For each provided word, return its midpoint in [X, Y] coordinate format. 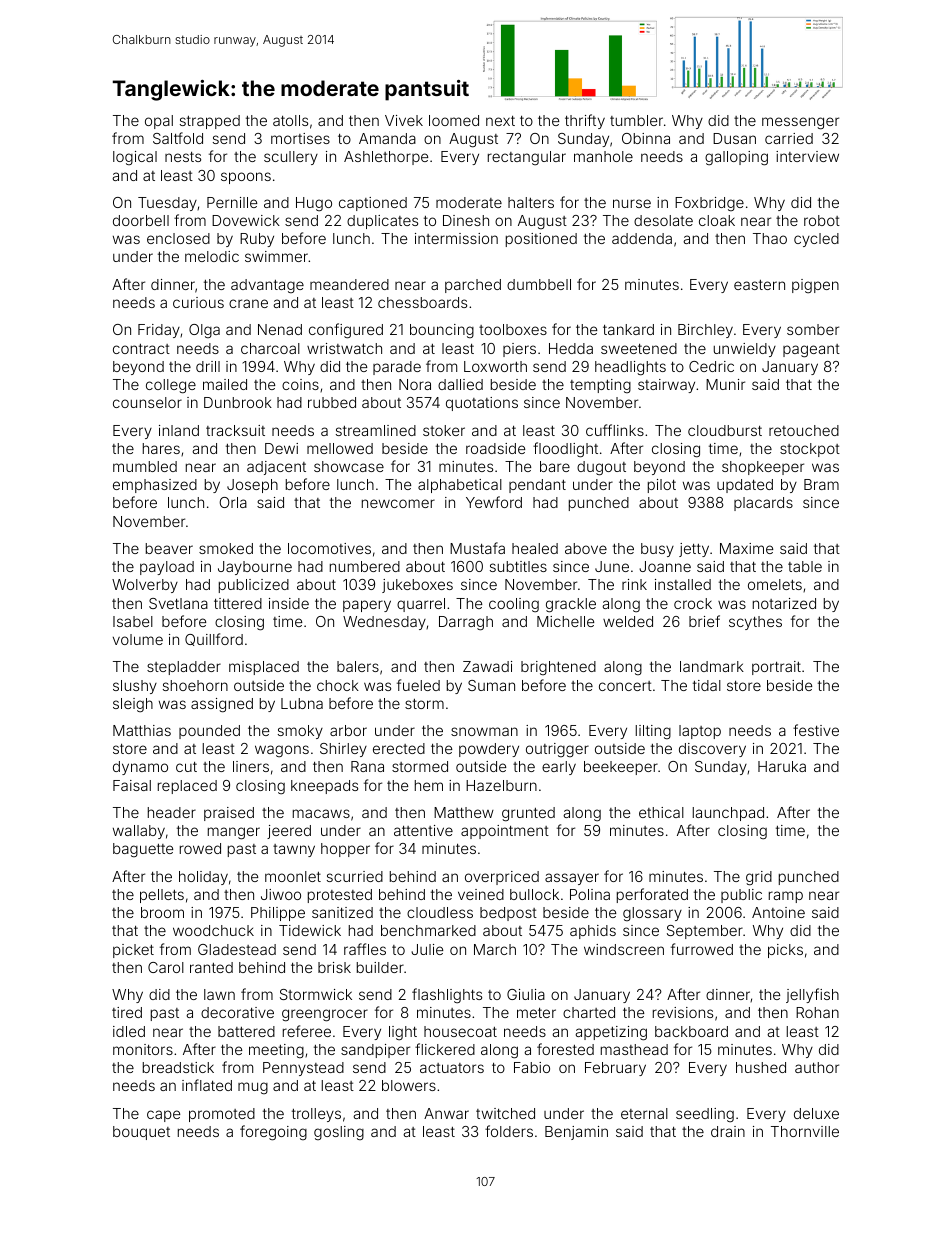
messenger [800, 123]
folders [509, 1131]
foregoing [273, 1133]
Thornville [805, 1131]
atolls [290, 120]
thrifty [585, 121]
